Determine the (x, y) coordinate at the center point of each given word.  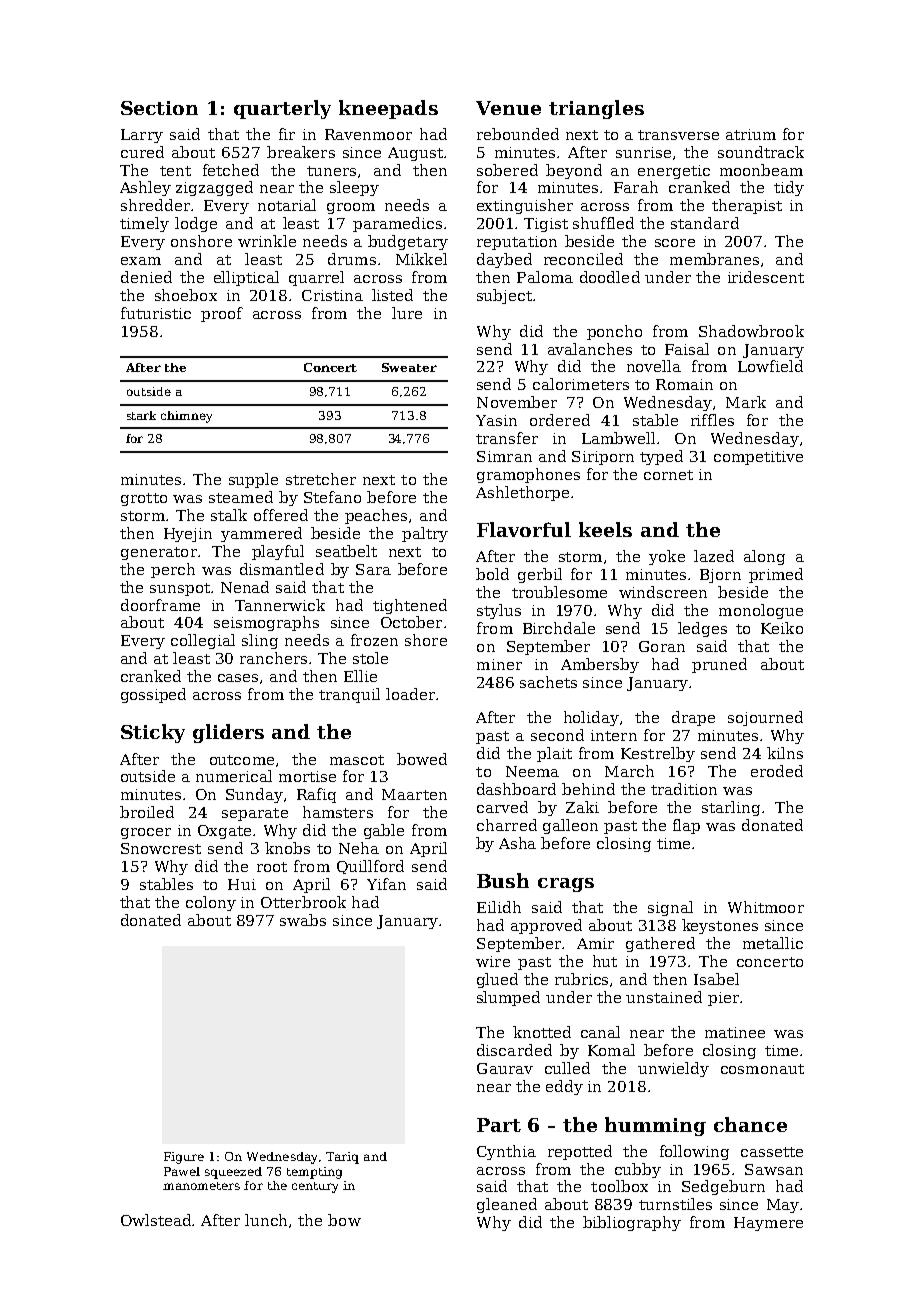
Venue (508, 108)
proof (222, 314)
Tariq (342, 1158)
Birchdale (559, 628)
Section (159, 108)
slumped (508, 998)
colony (211, 903)
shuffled (603, 223)
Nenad (245, 587)
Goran (662, 646)
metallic (773, 943)
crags (566, 885)
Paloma (545, 277)
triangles (596, 109)
